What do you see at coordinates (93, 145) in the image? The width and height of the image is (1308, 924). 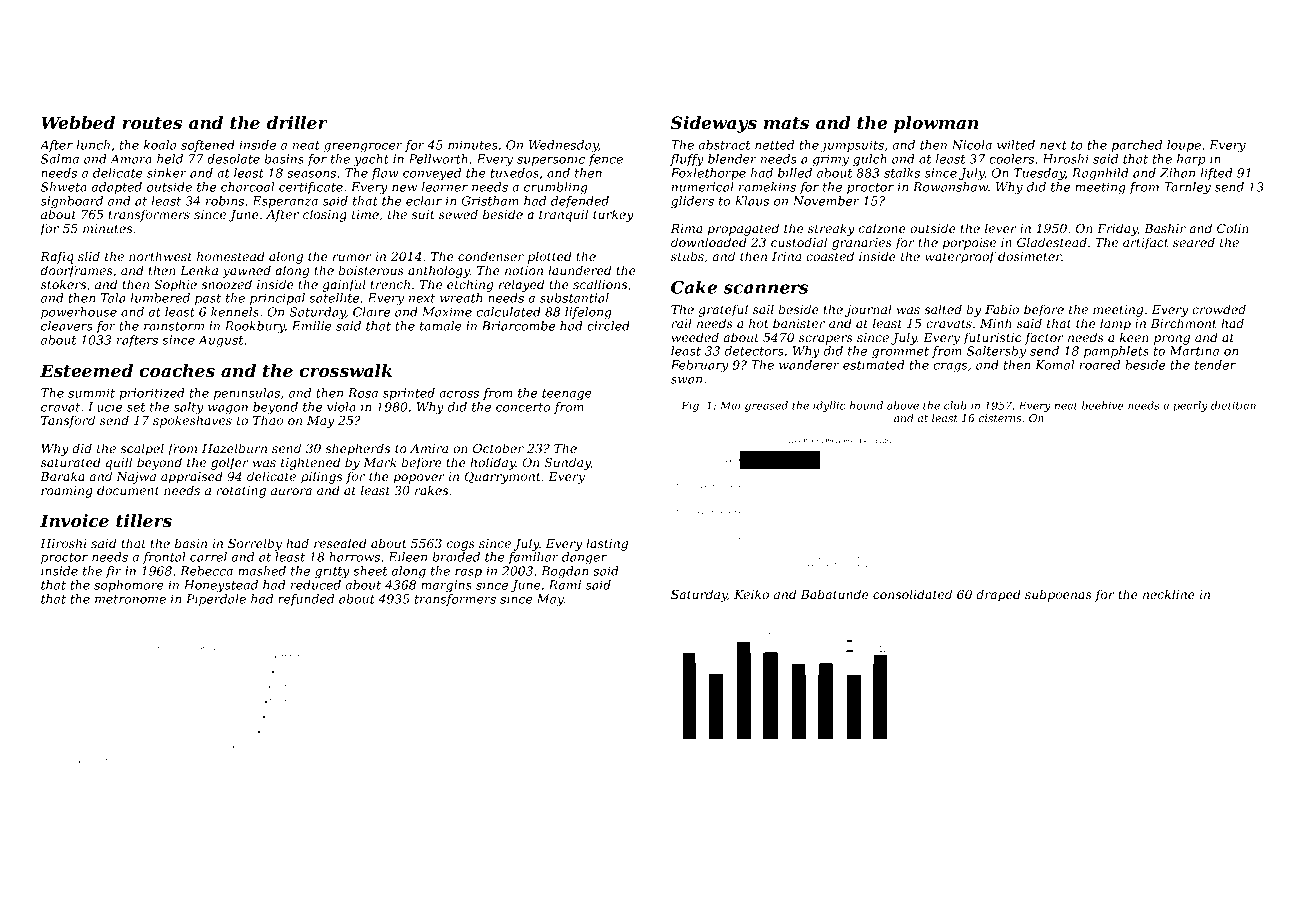 I see `lunch` at bounding box center [93, 145].
